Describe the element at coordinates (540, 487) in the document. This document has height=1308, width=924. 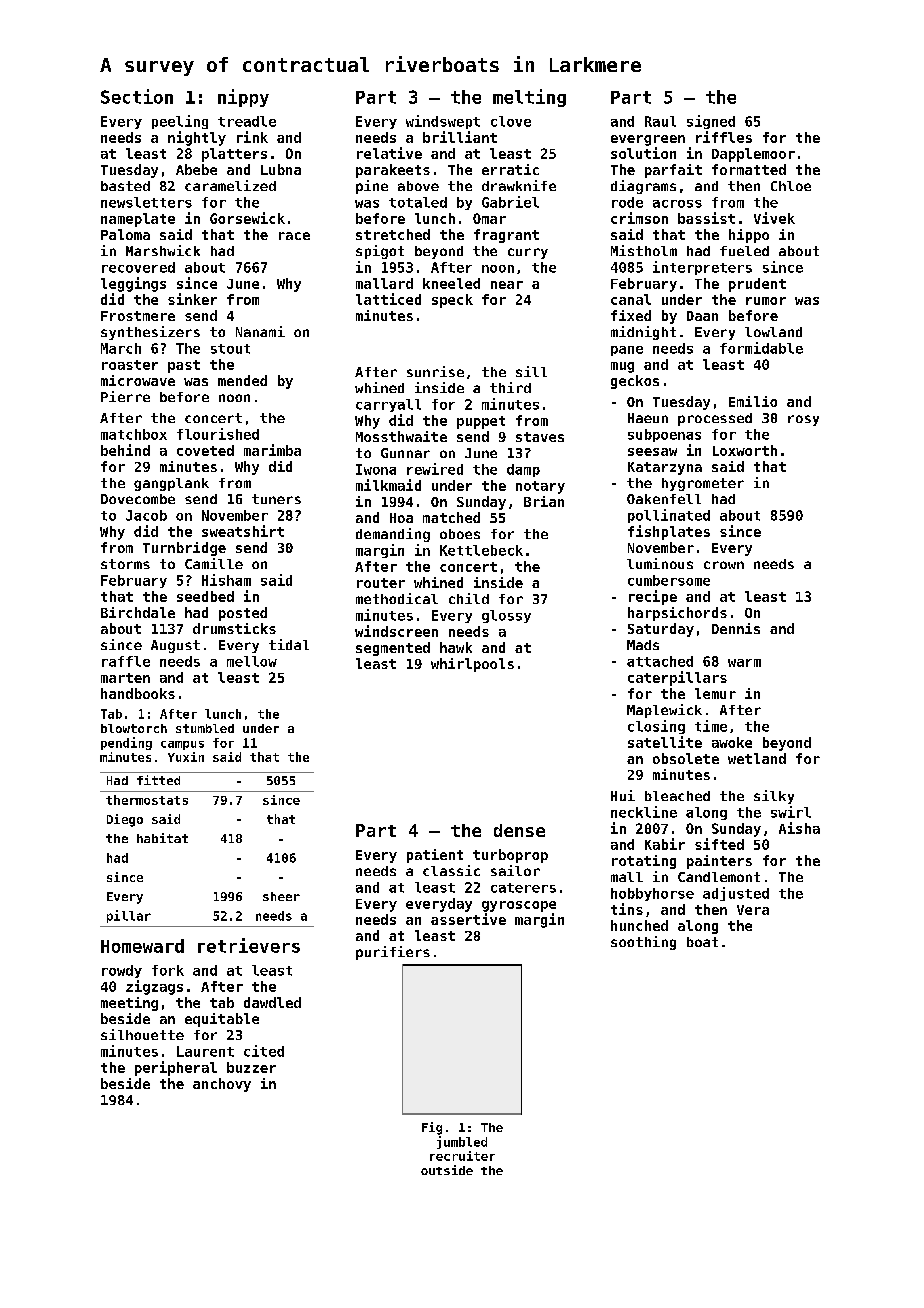
I see `notary` at that location.
